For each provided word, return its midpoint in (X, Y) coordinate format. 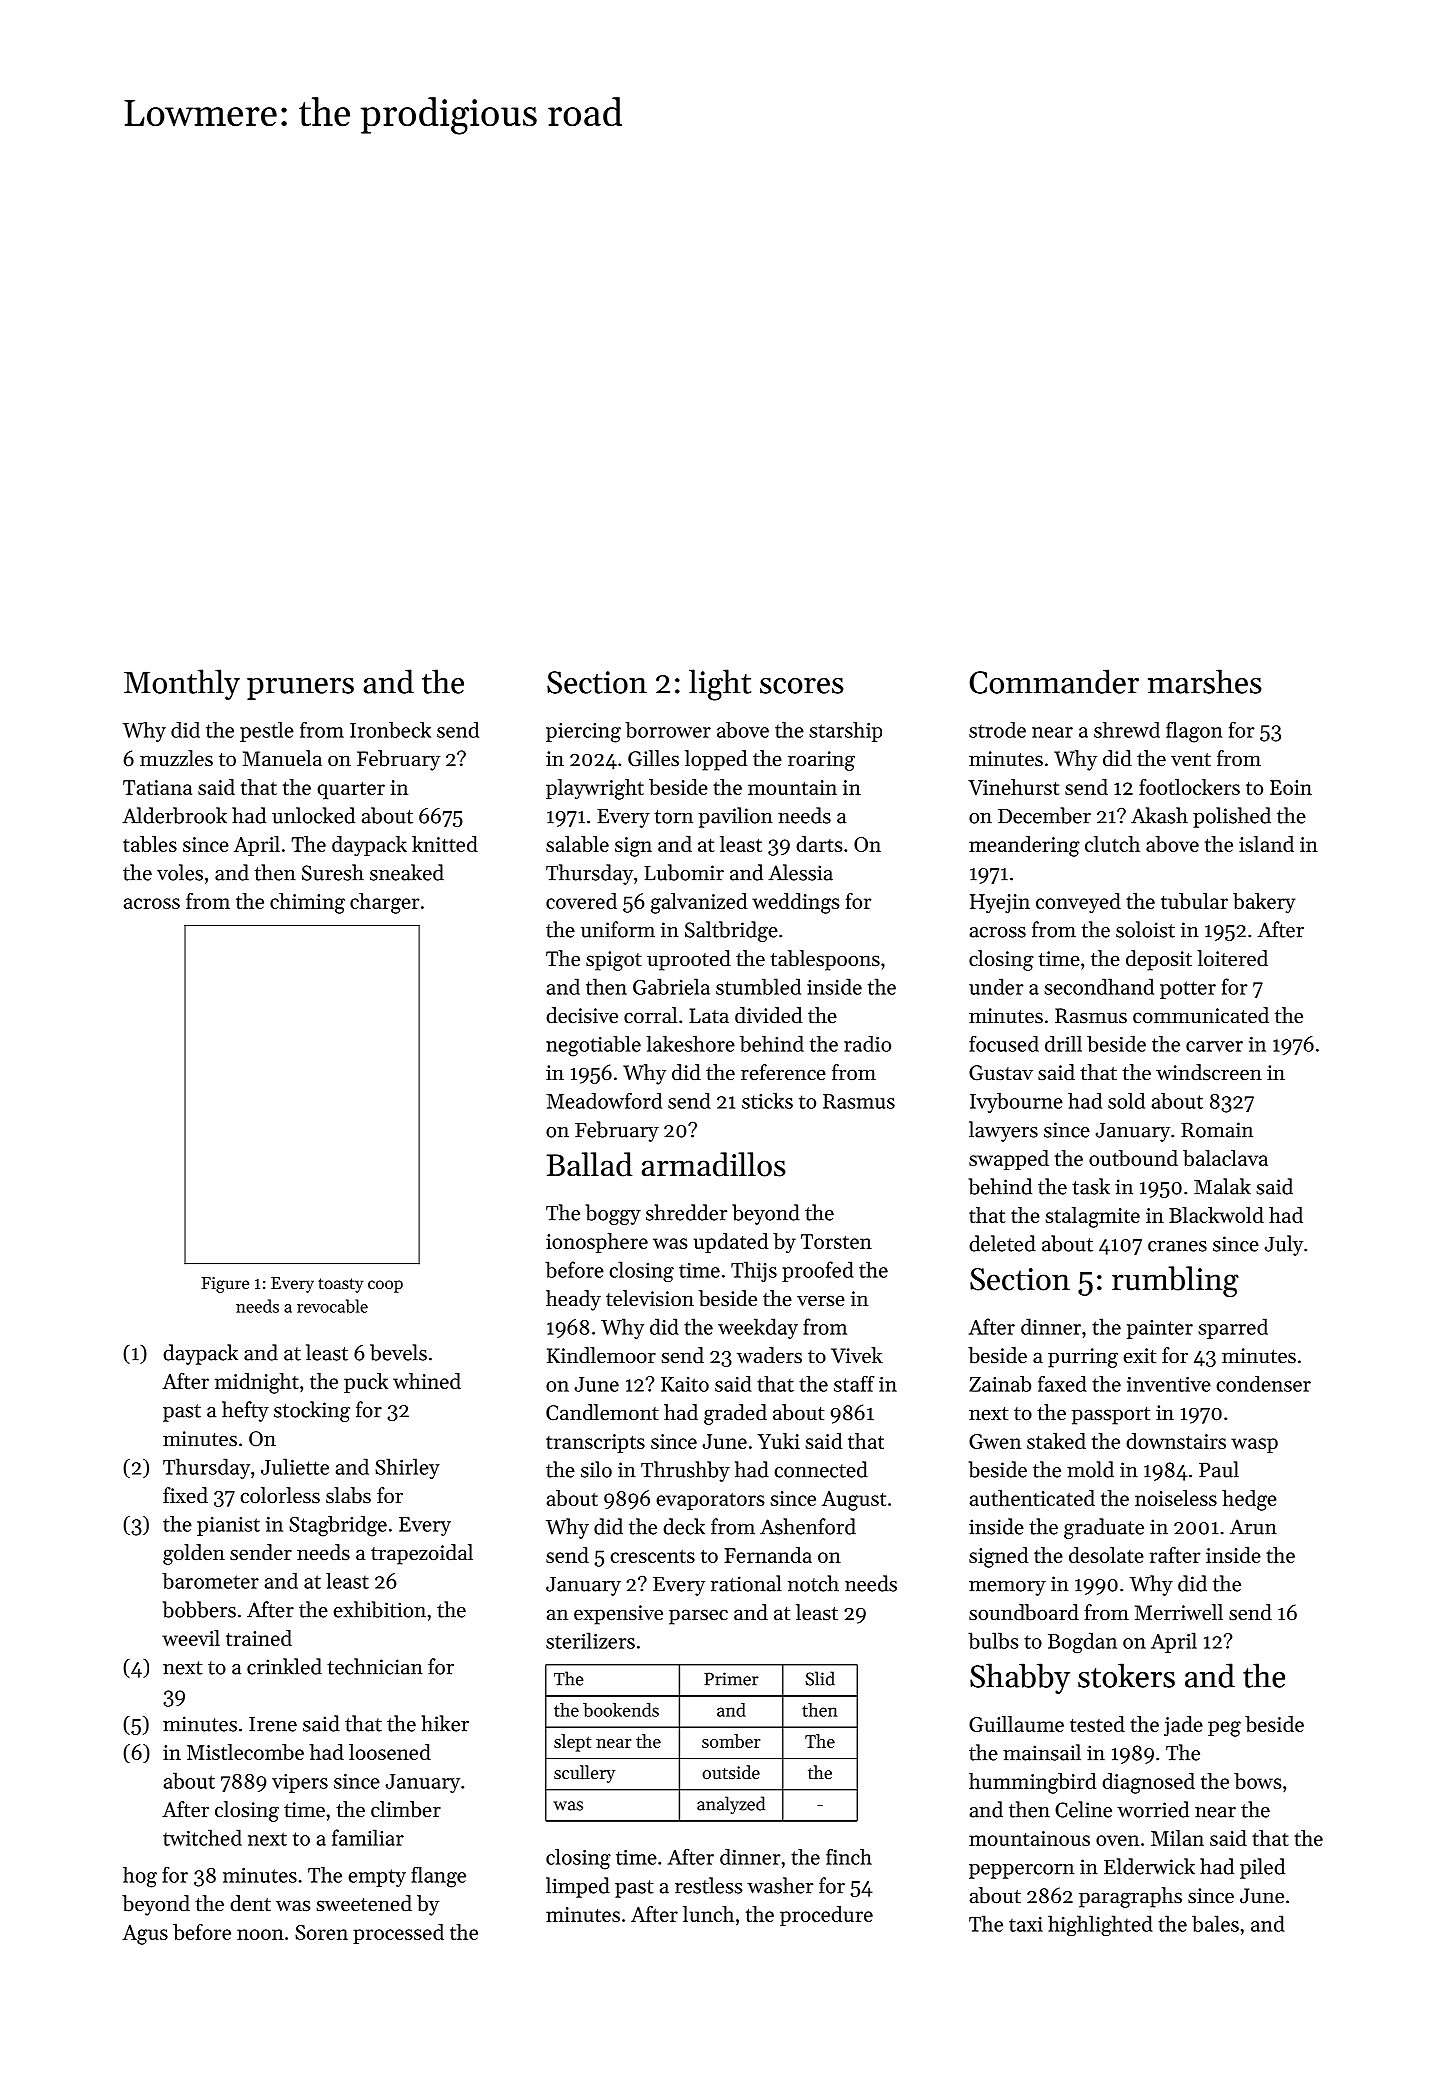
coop (385, 1286)
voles (180, 872)
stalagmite (1092, 1217)
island (1266, 844)
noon (260, 1934)
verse (821, 1301)
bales (1215, 1923)
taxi (1026, 1924)
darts (819, 844)
